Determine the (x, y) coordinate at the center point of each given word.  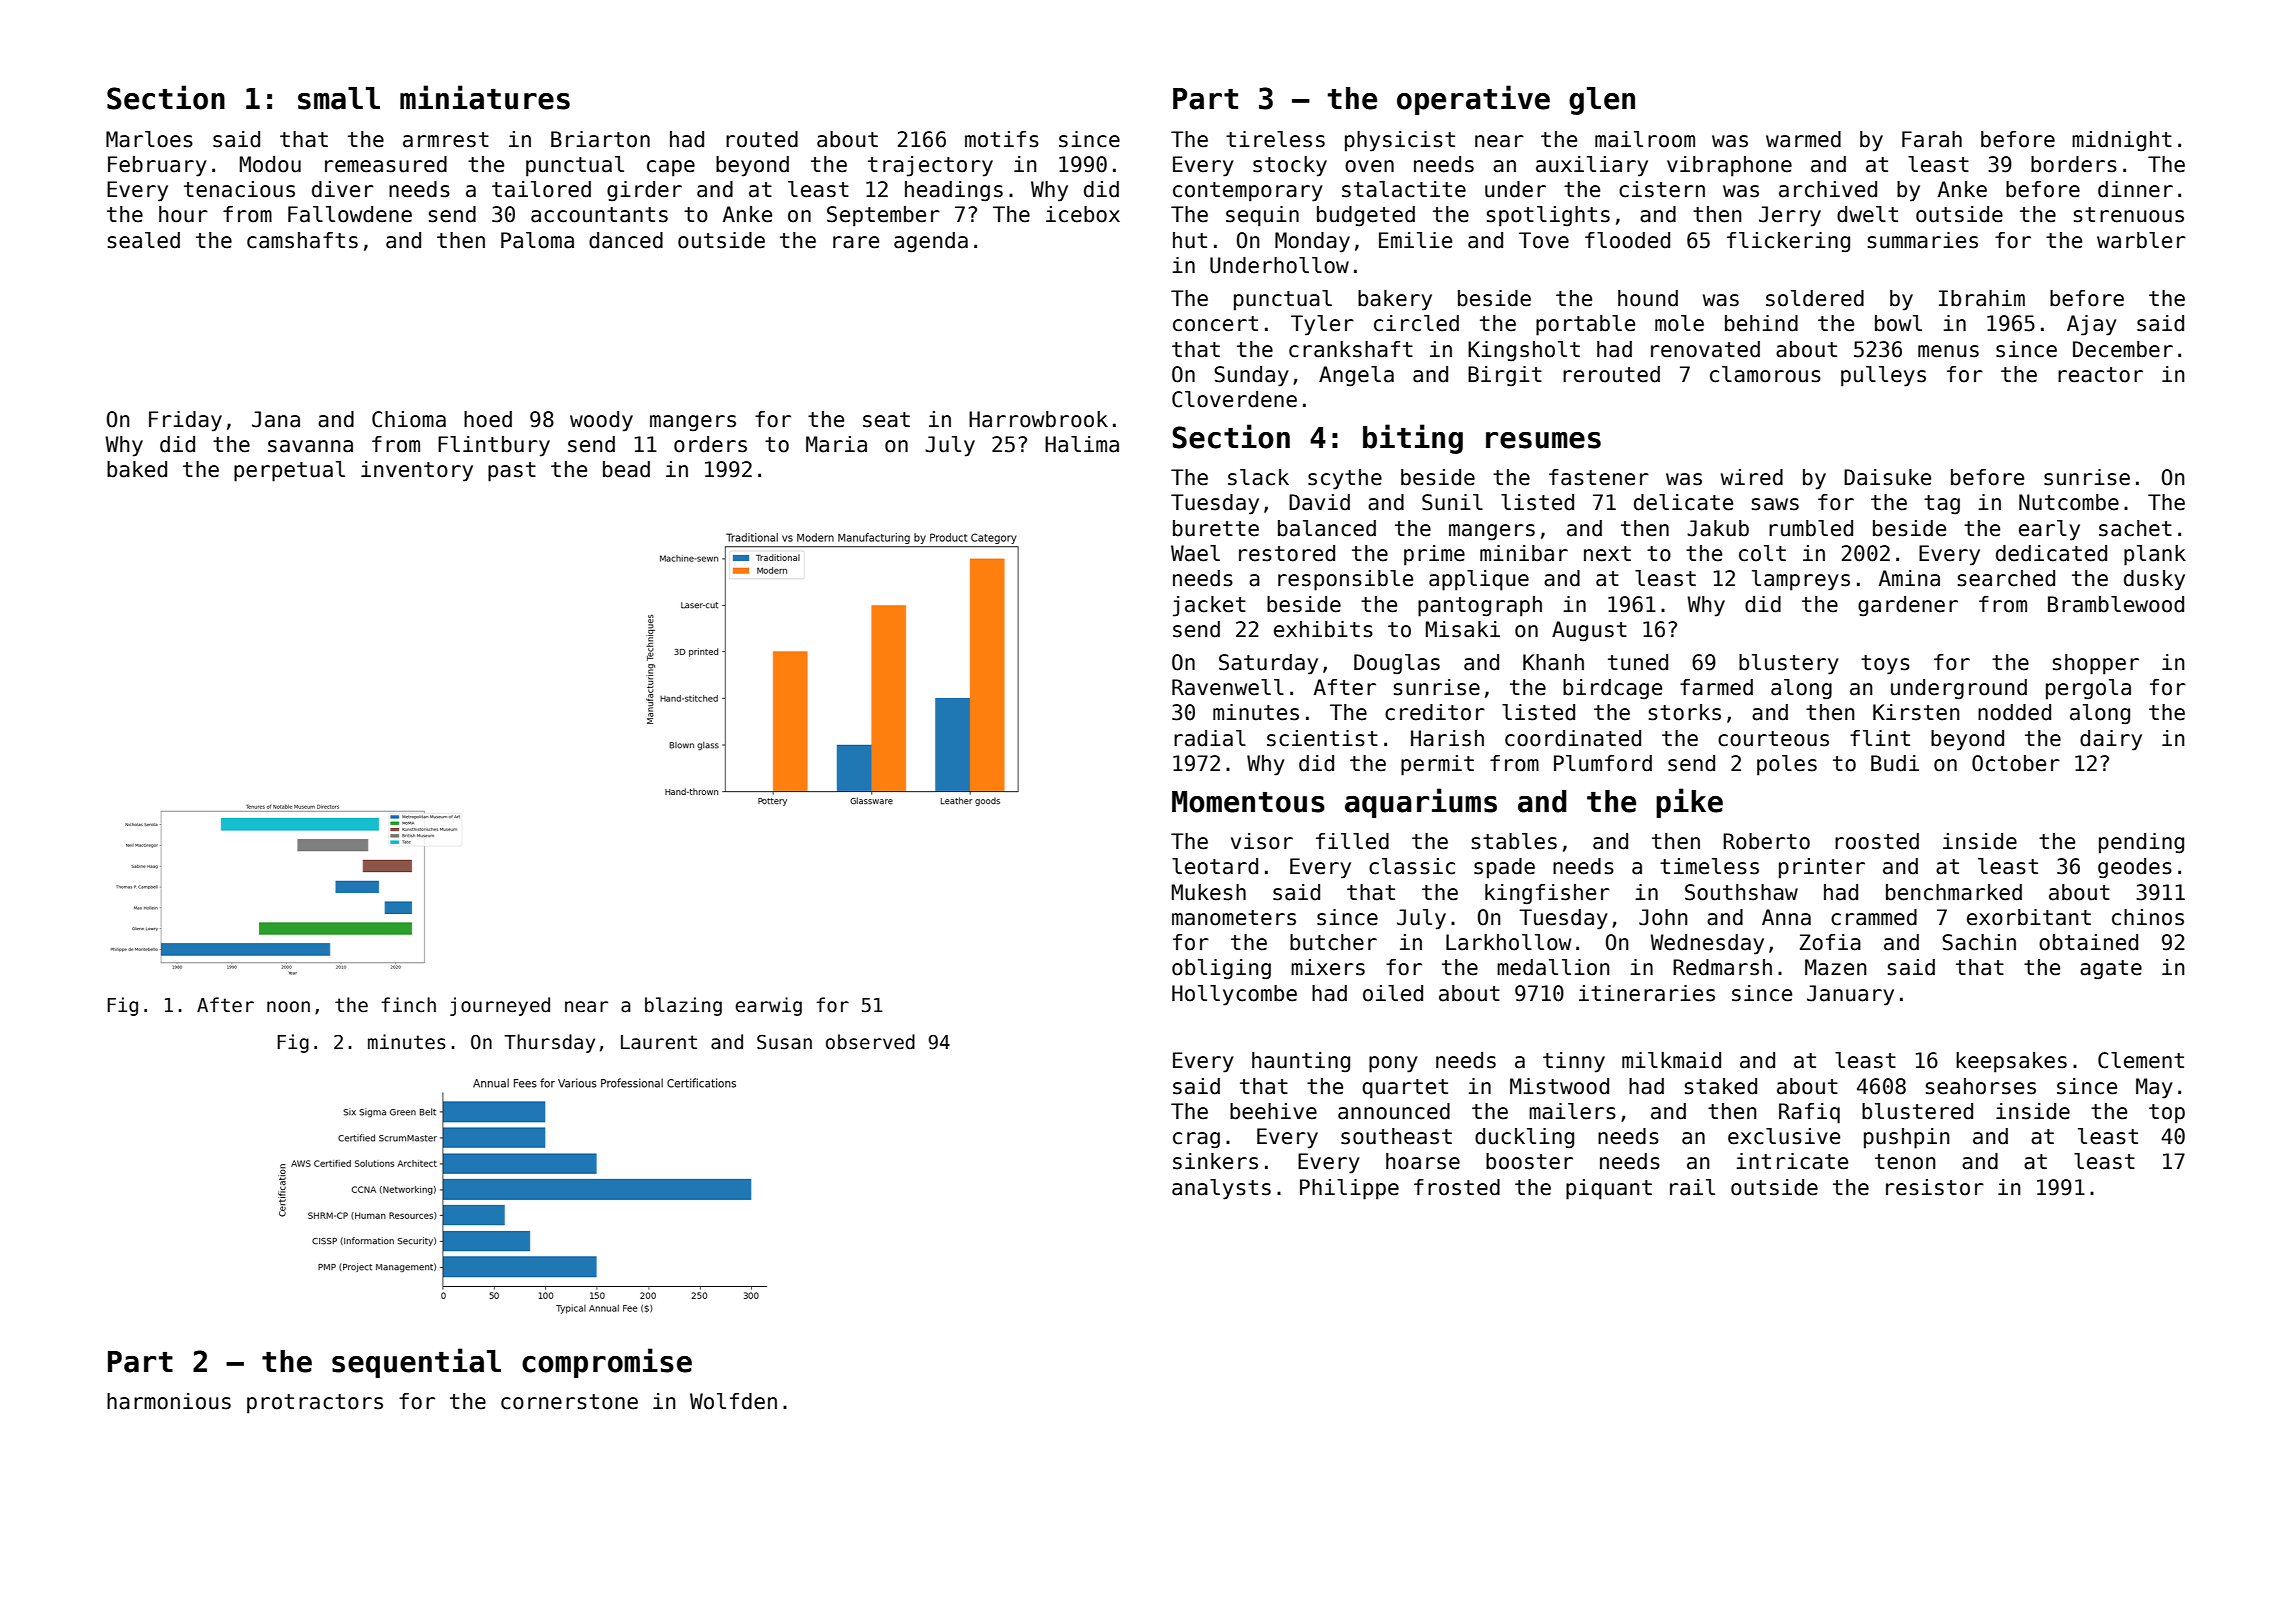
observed (870, 1042)
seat (886, 420)
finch (408, 1005)
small (339, 98)
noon (288, 1007)
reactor (2100, 375)
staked (1721, 1086)
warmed (1803, 139)
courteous (1773, 739)
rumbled (1811, 528)
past (512, 472)
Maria (836, 444)
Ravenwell (1228, 687)
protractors (315, 1404)
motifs (1002, 139)
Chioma (409, 419)
